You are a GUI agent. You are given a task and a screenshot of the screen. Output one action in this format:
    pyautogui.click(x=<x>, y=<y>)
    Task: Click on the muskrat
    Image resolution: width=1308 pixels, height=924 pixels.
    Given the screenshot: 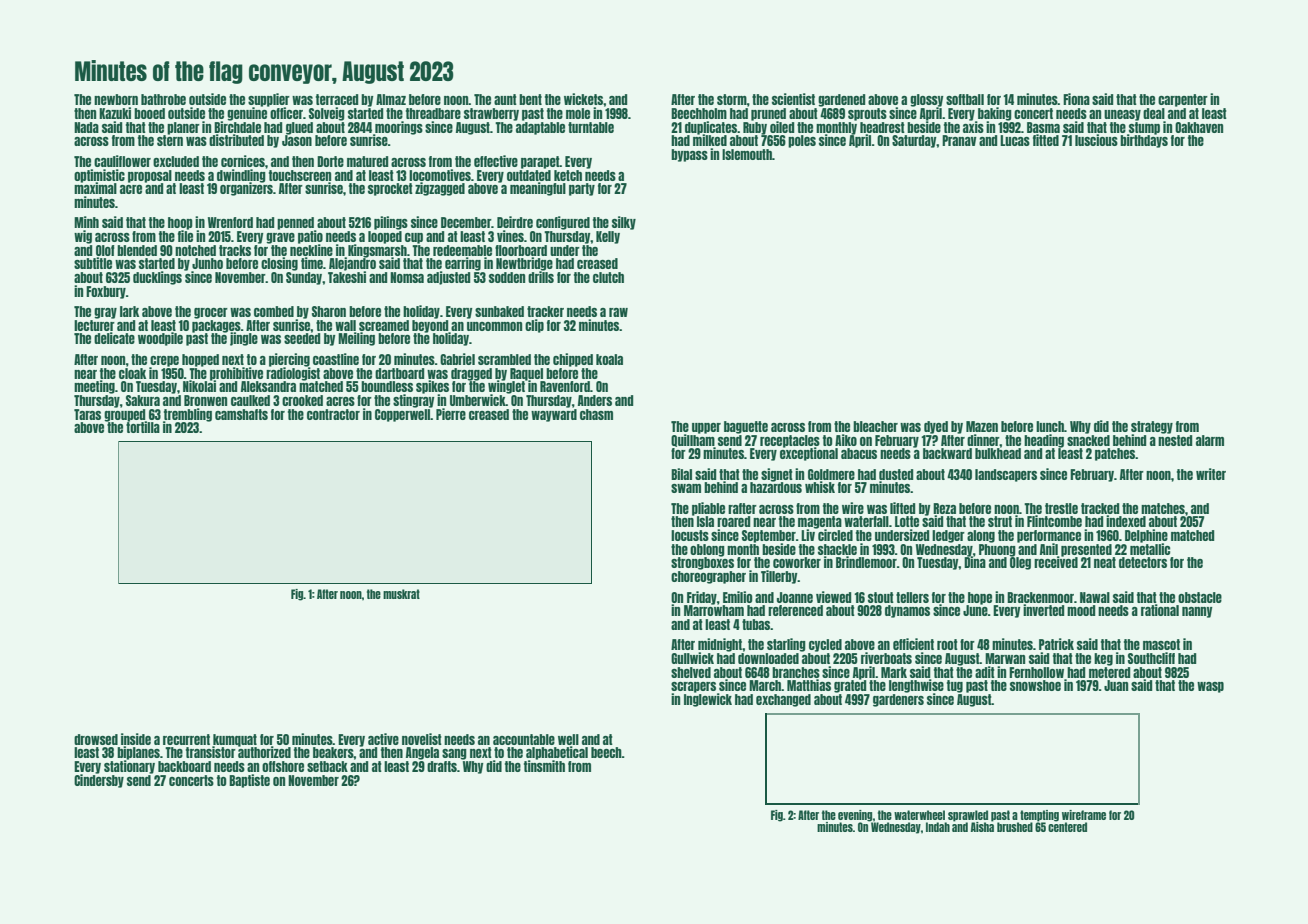 What is the action you would take?
    pyautogui.click(x=401, y=594)
